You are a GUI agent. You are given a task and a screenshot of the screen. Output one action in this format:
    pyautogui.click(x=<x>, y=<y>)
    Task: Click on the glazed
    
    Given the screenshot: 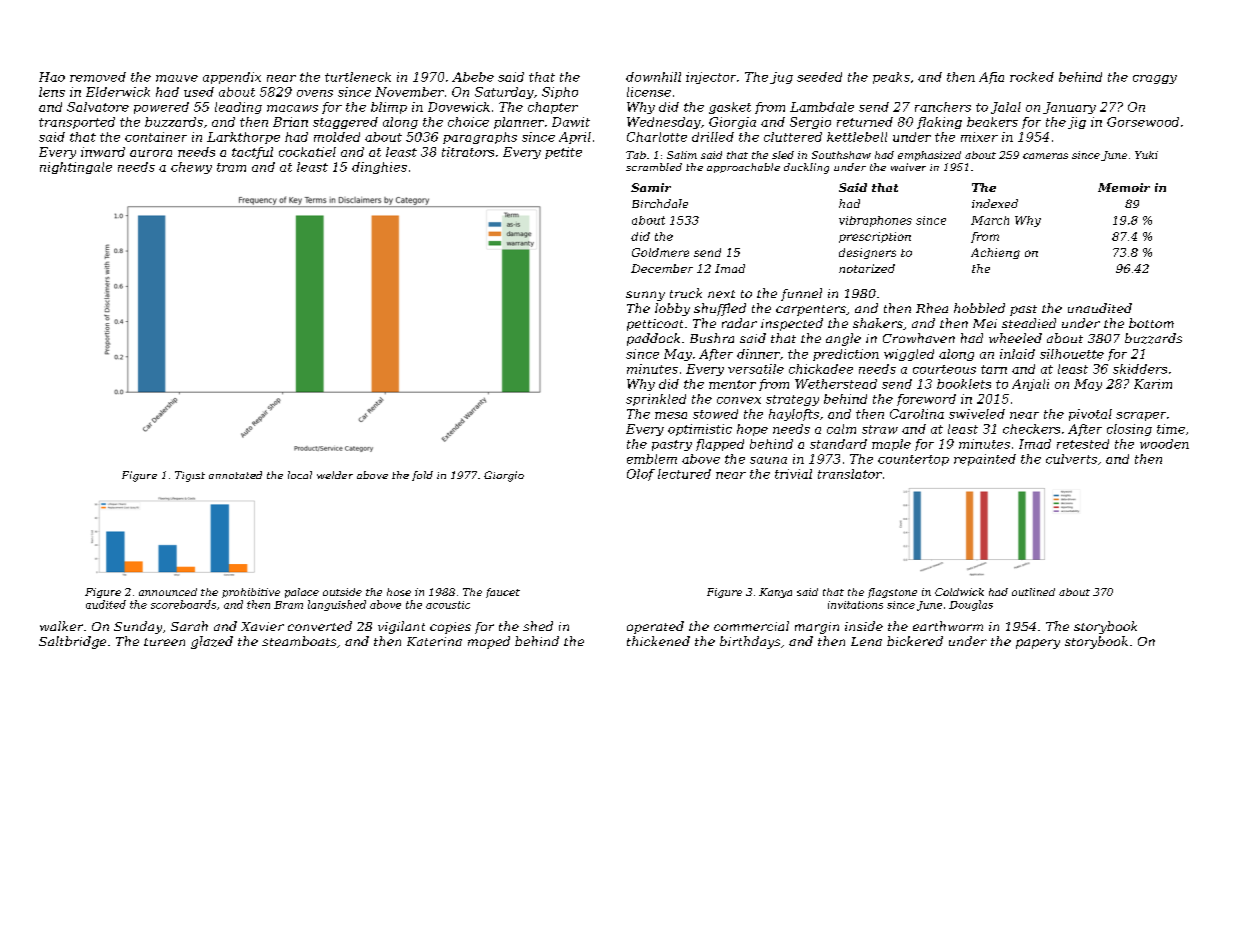 What is the action you would take?
    pyautogui.click(x=212, y=642)
